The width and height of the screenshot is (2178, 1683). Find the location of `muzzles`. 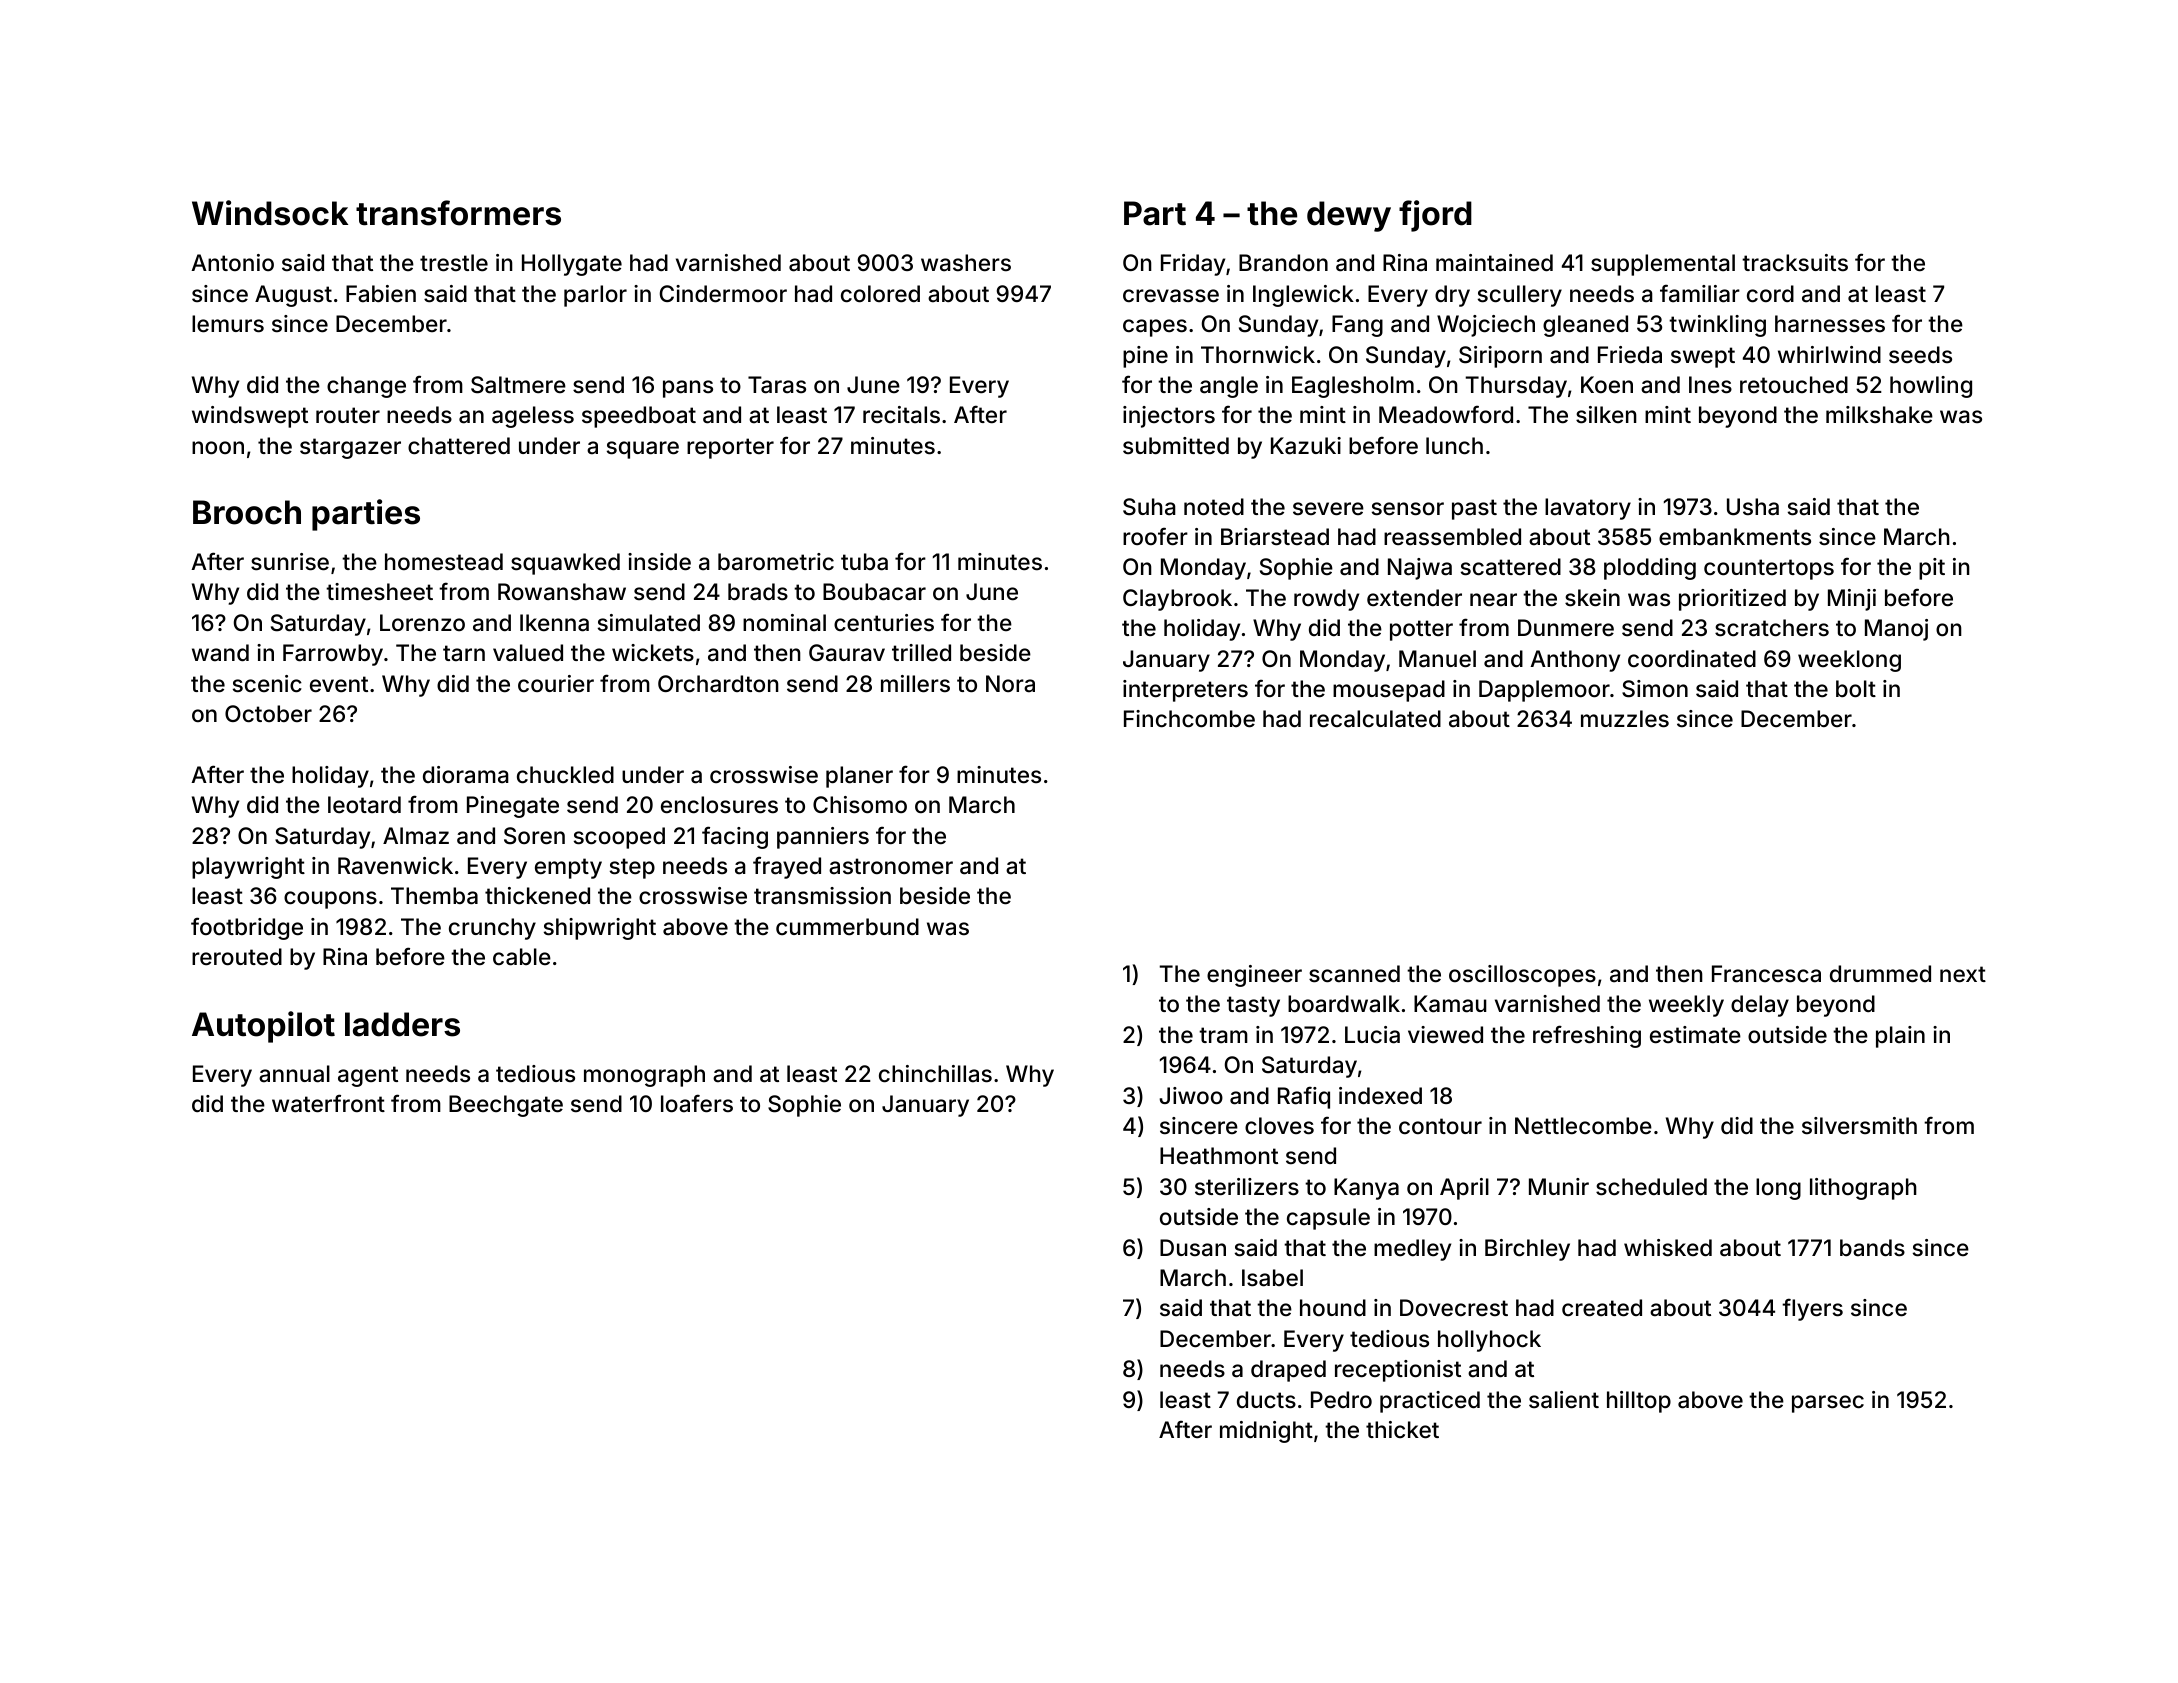

muzzles is located at coordinates (1625, 719).
